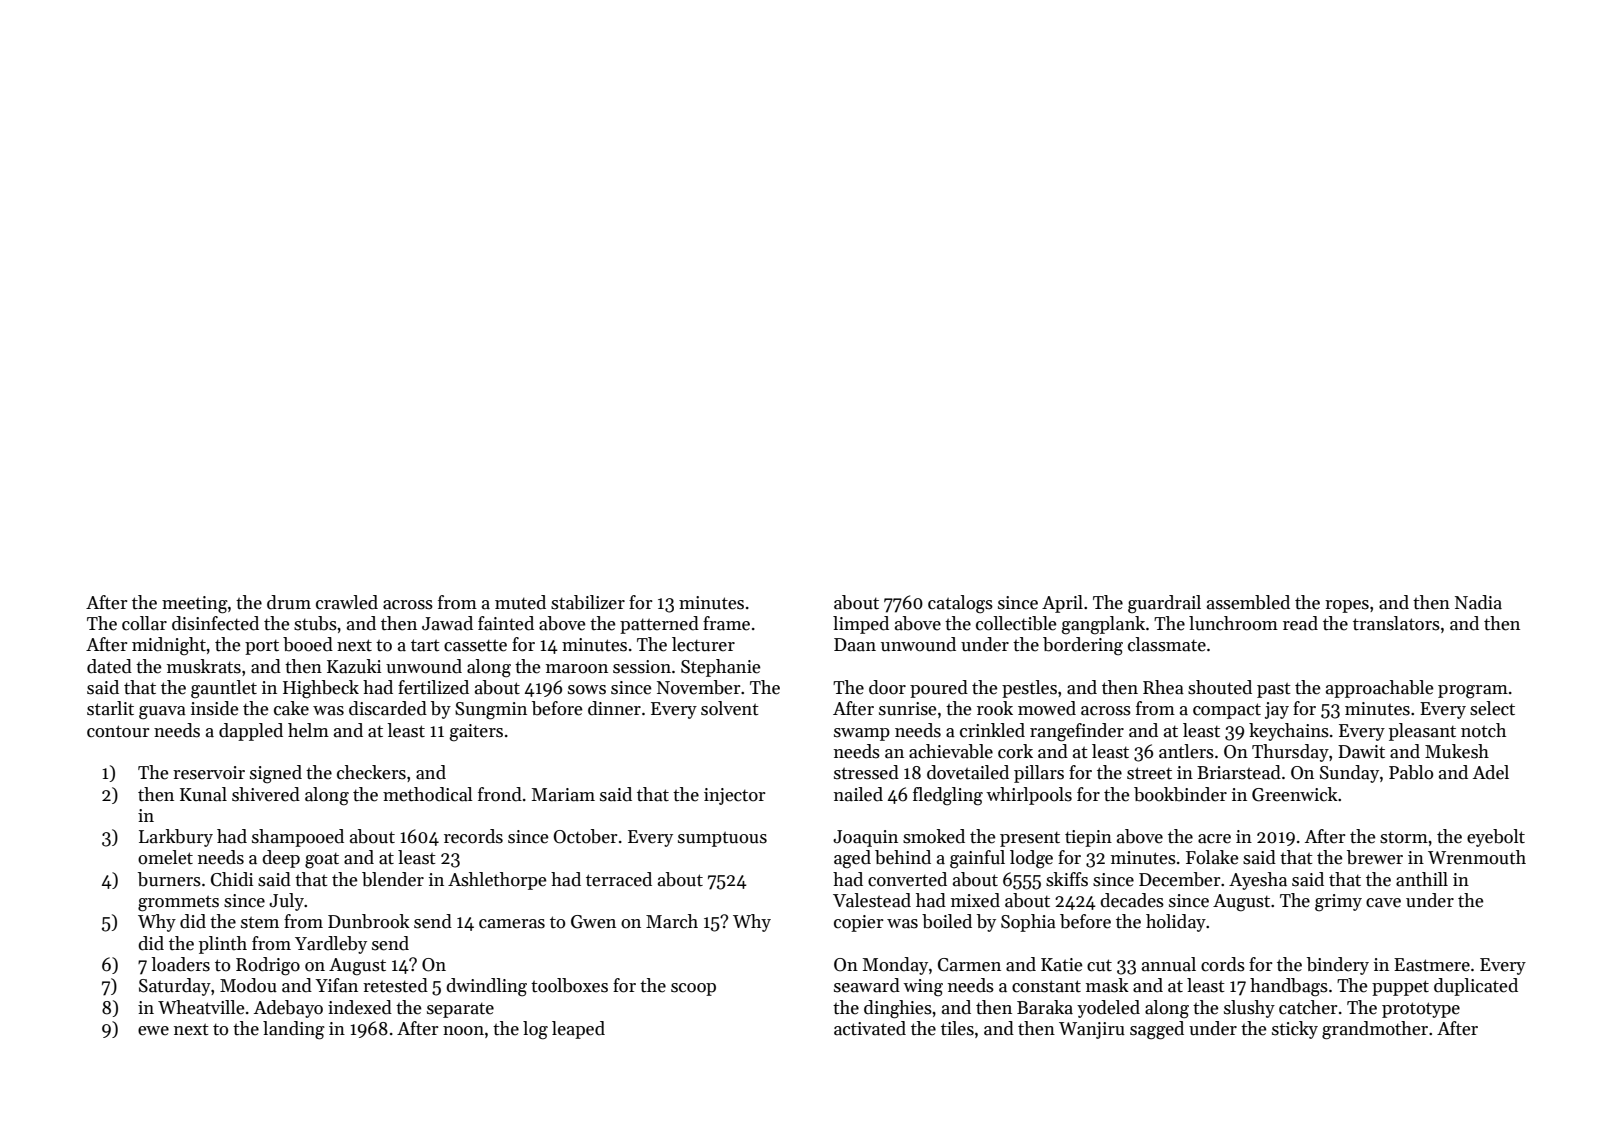  I want to click on lunchroom, so click(1233, 623).
